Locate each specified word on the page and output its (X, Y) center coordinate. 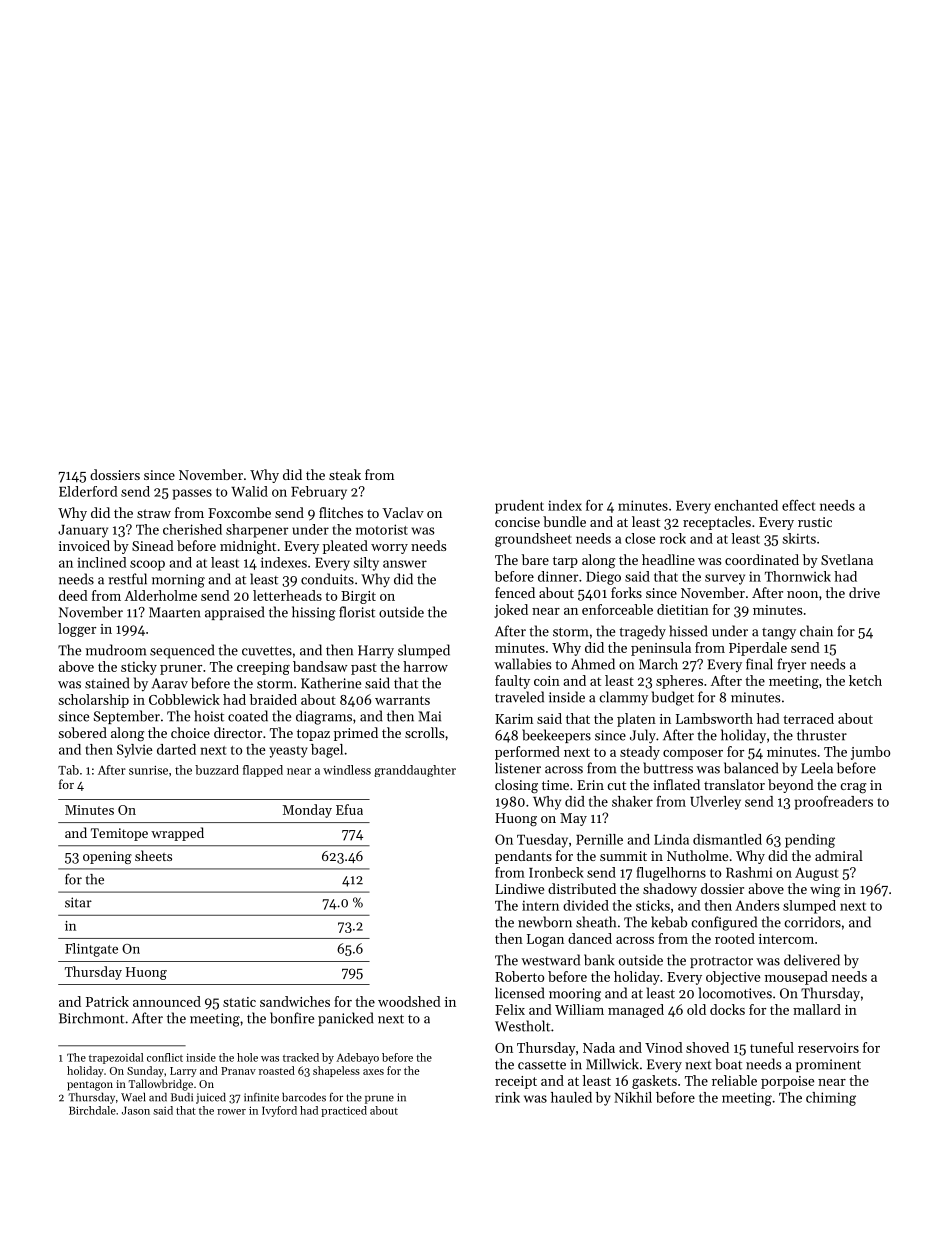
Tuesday (542, 841)
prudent (519, 507)
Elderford (88, 491)
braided (273, 699)
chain (816, 631)
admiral (839, 855)
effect (798, 505)
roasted (277, 1070)
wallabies (523, 664)
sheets (153, 855)
